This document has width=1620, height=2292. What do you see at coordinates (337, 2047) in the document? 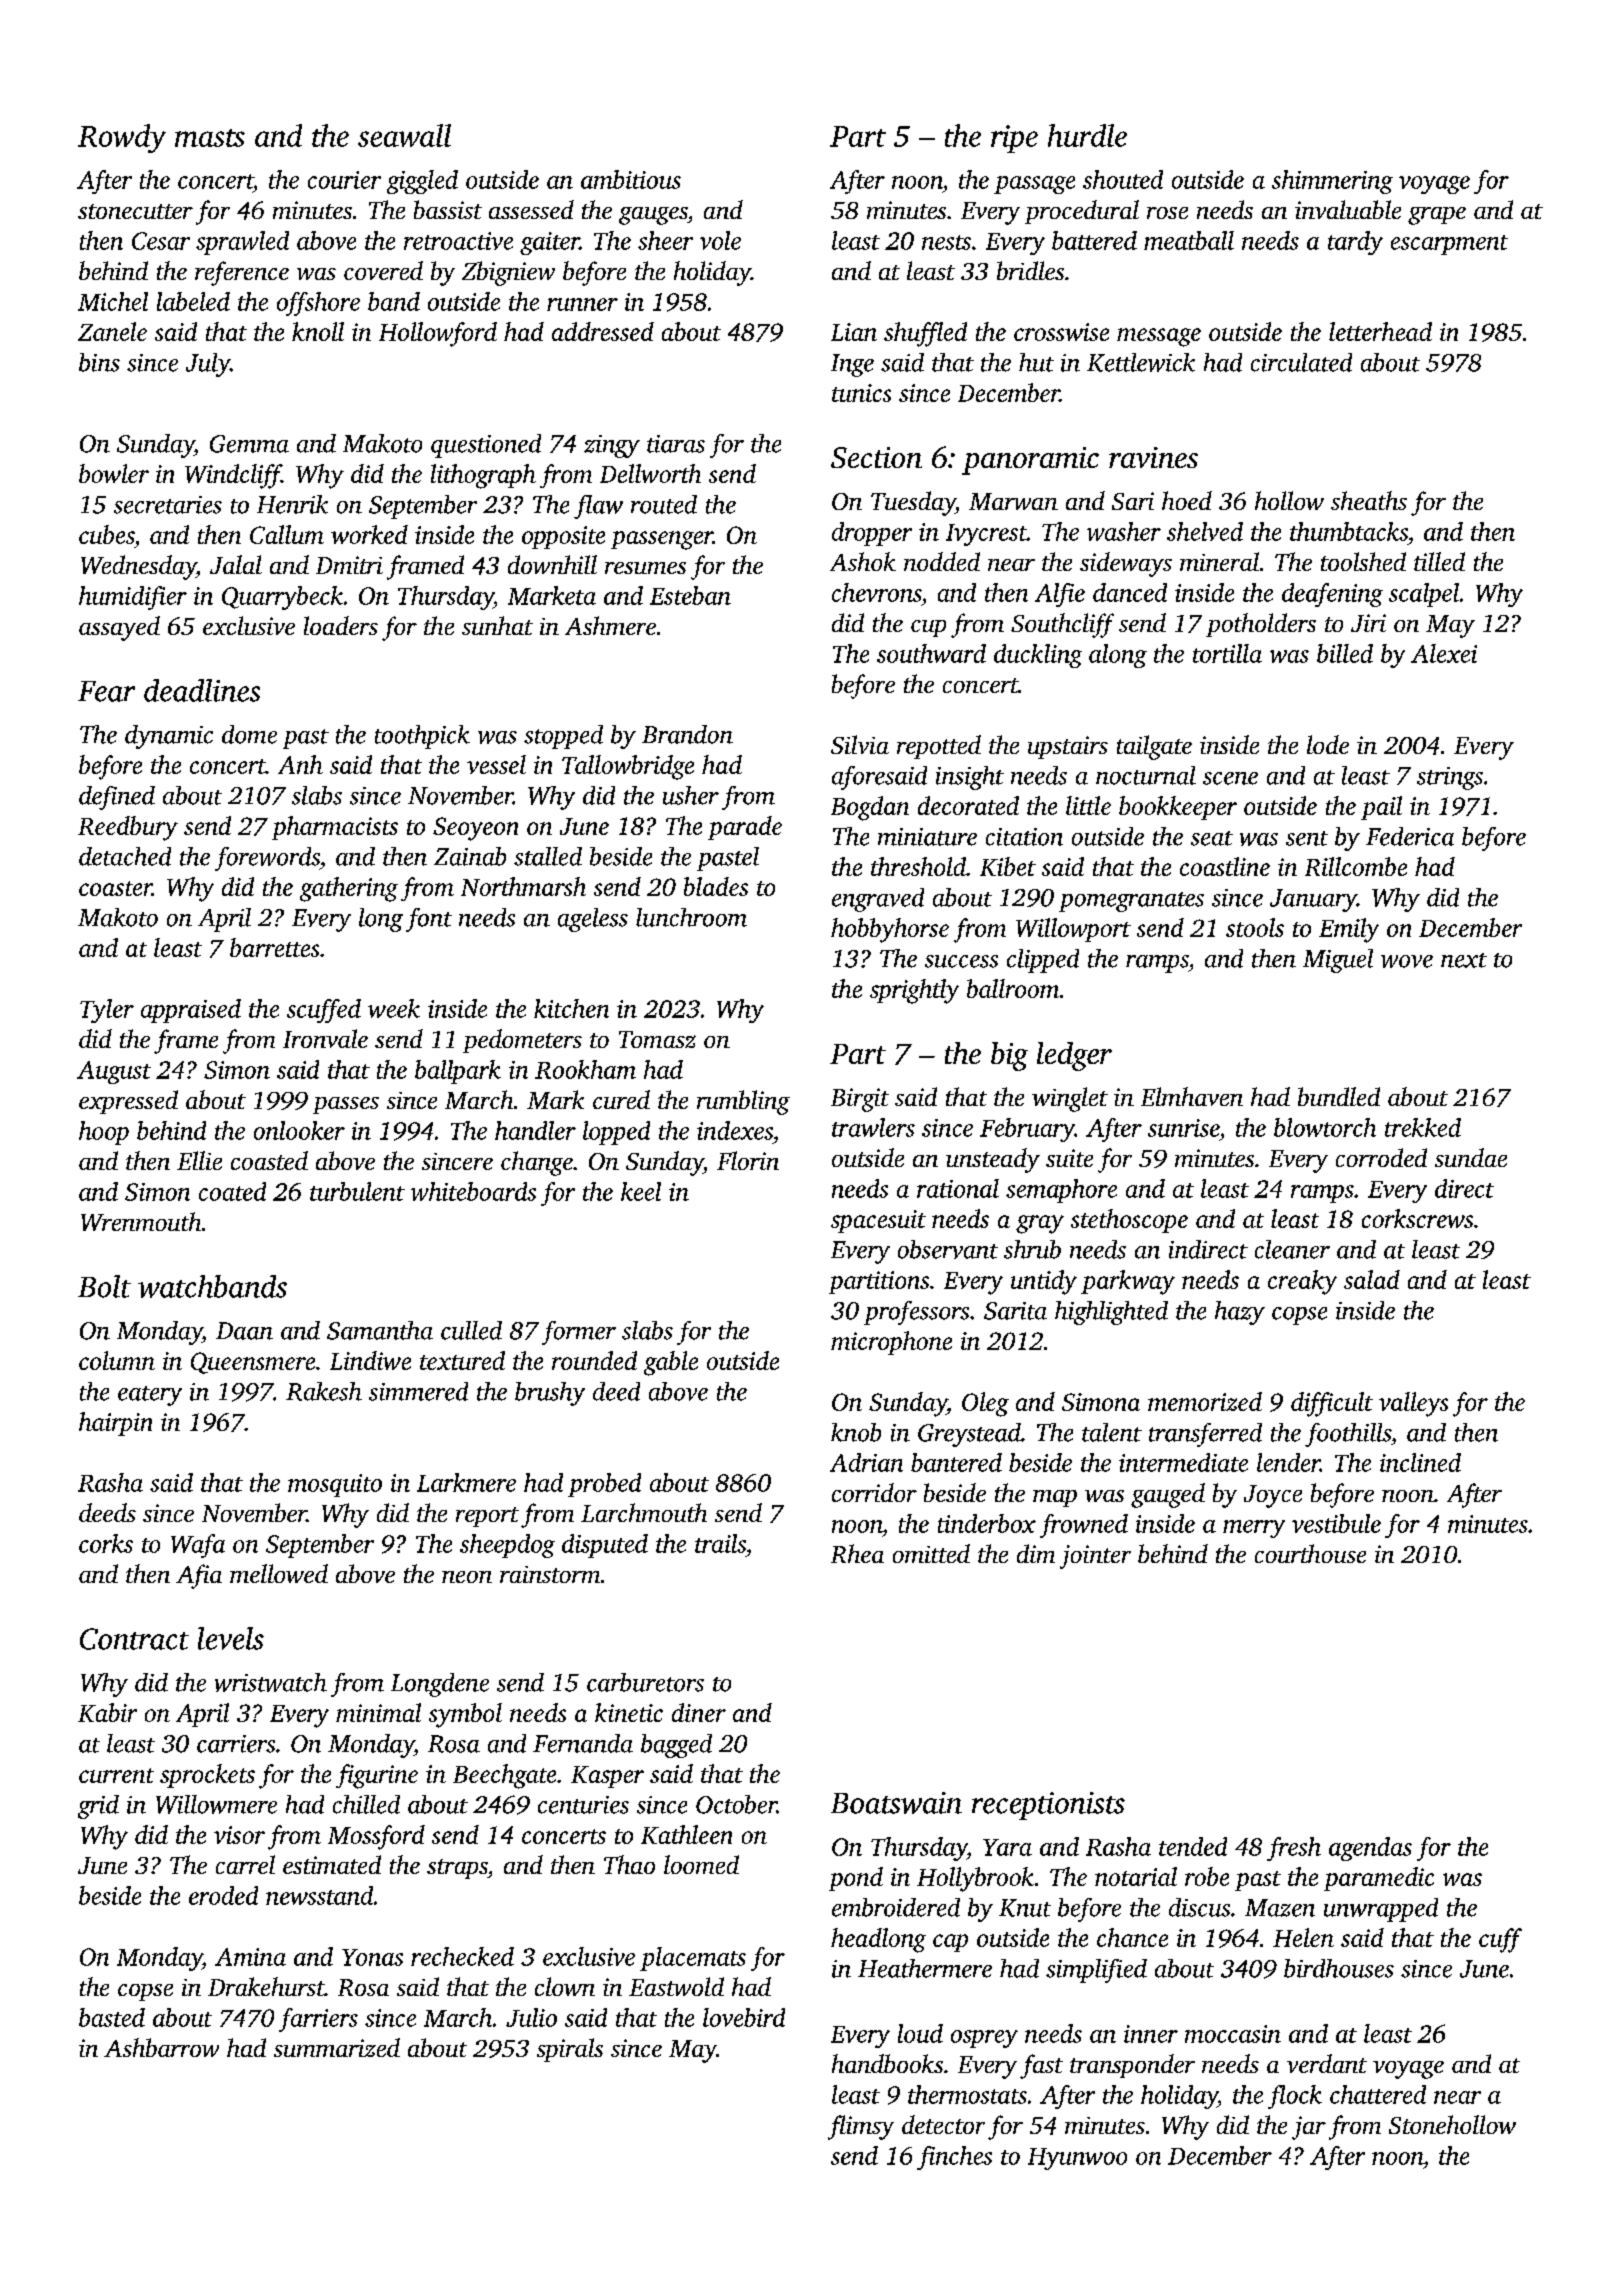
I see `summarized` at bounding box center [337, 2047].
